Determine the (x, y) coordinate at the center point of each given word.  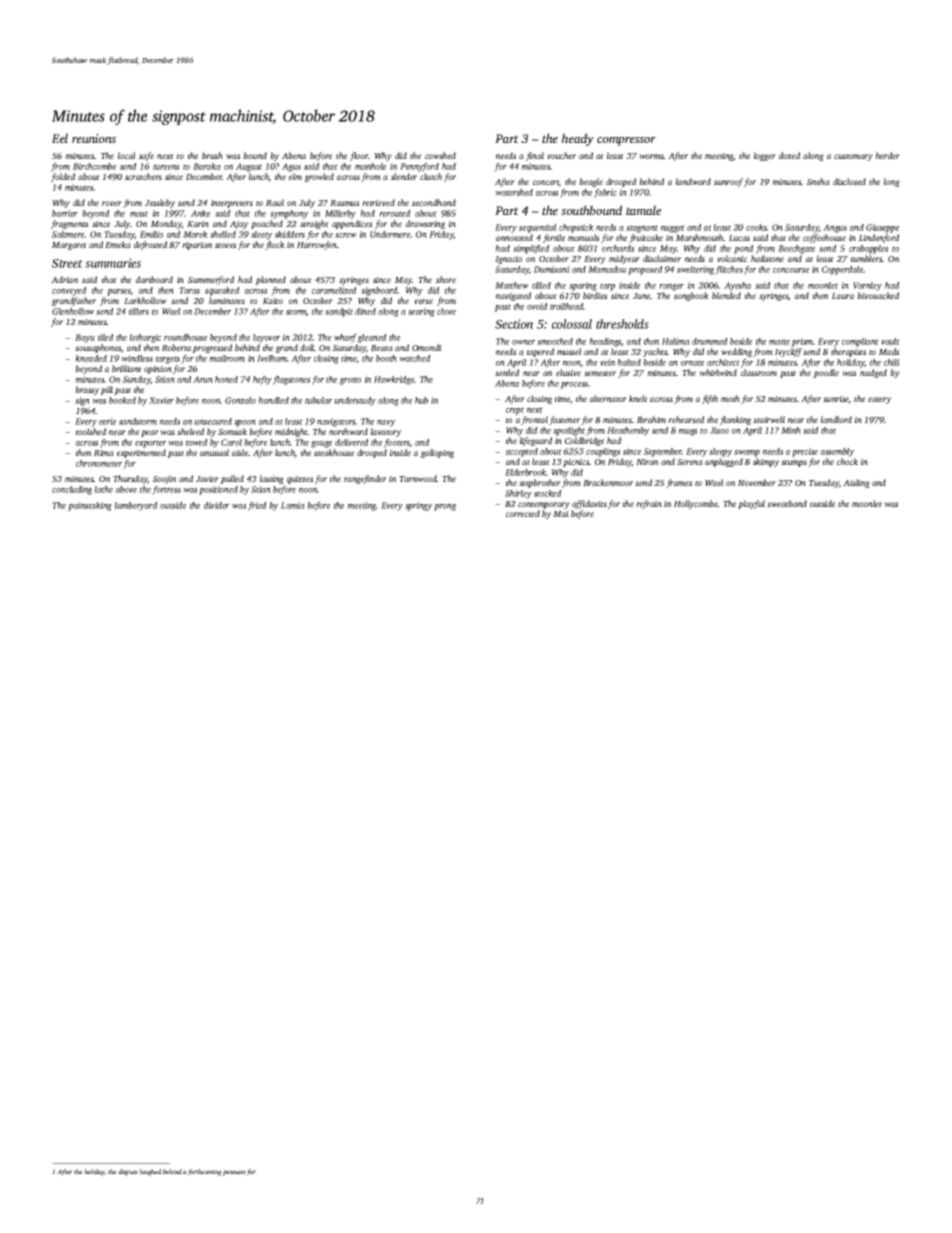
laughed (150, 1172)
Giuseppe (882, 228)
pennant (234, 1173)
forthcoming (204, 1172)
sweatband (787, 503)
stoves (225, 245)
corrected (523, 513)
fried (257, 506)
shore (446, 279)
